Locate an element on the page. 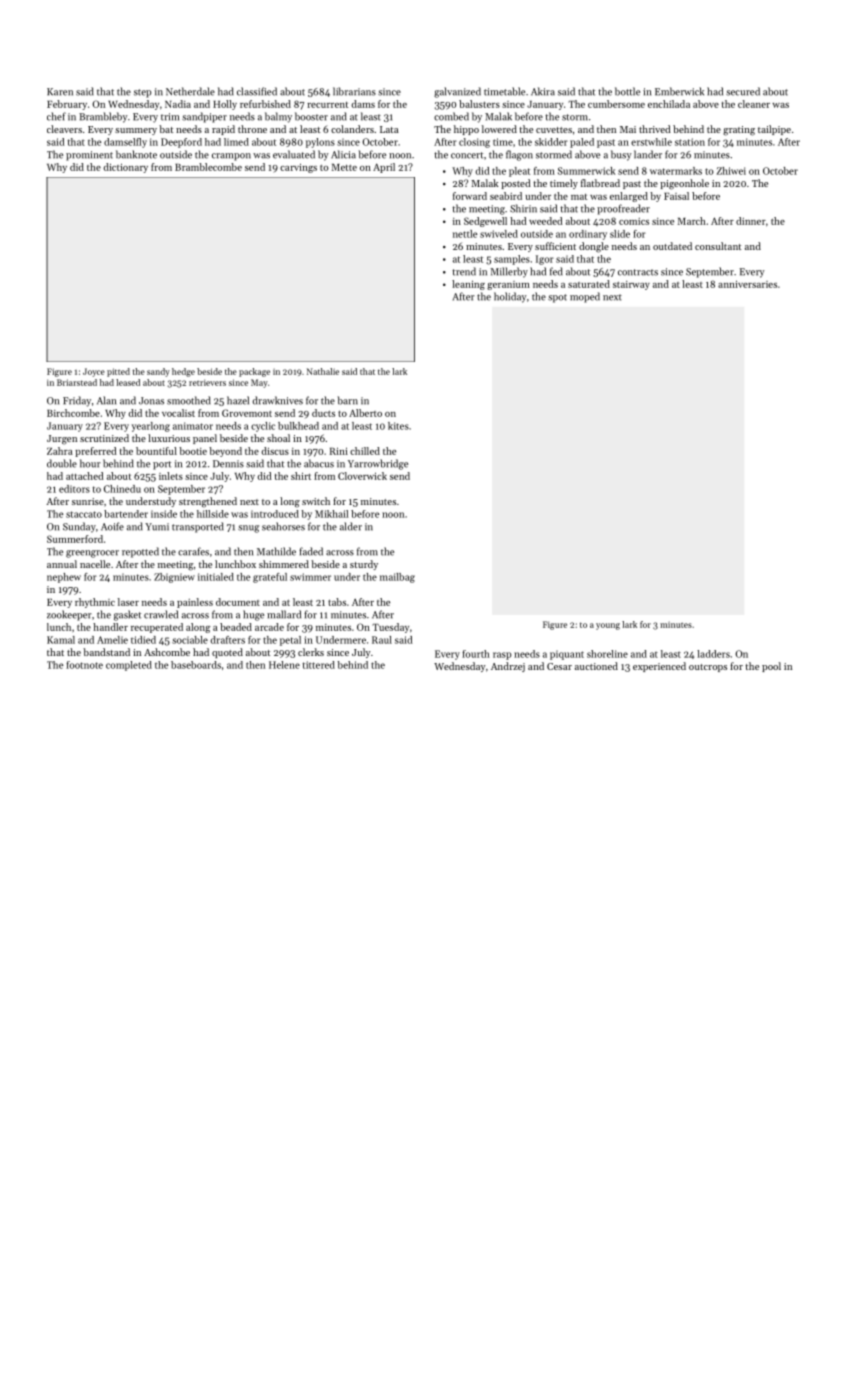  Alicia is located at coordinates (343, 154).
